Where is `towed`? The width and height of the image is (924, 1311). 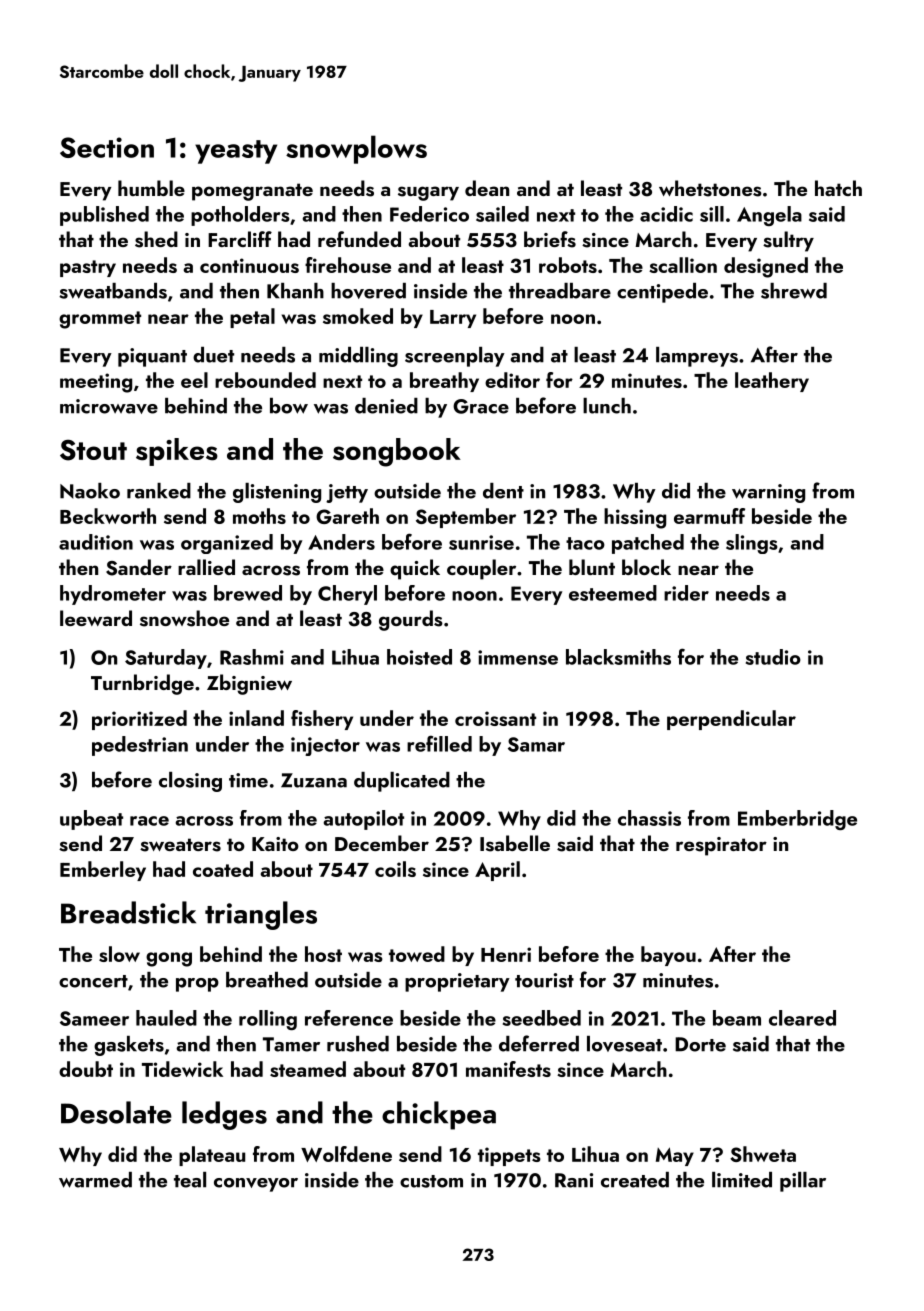
towed is located at coordinates (417, 954).
